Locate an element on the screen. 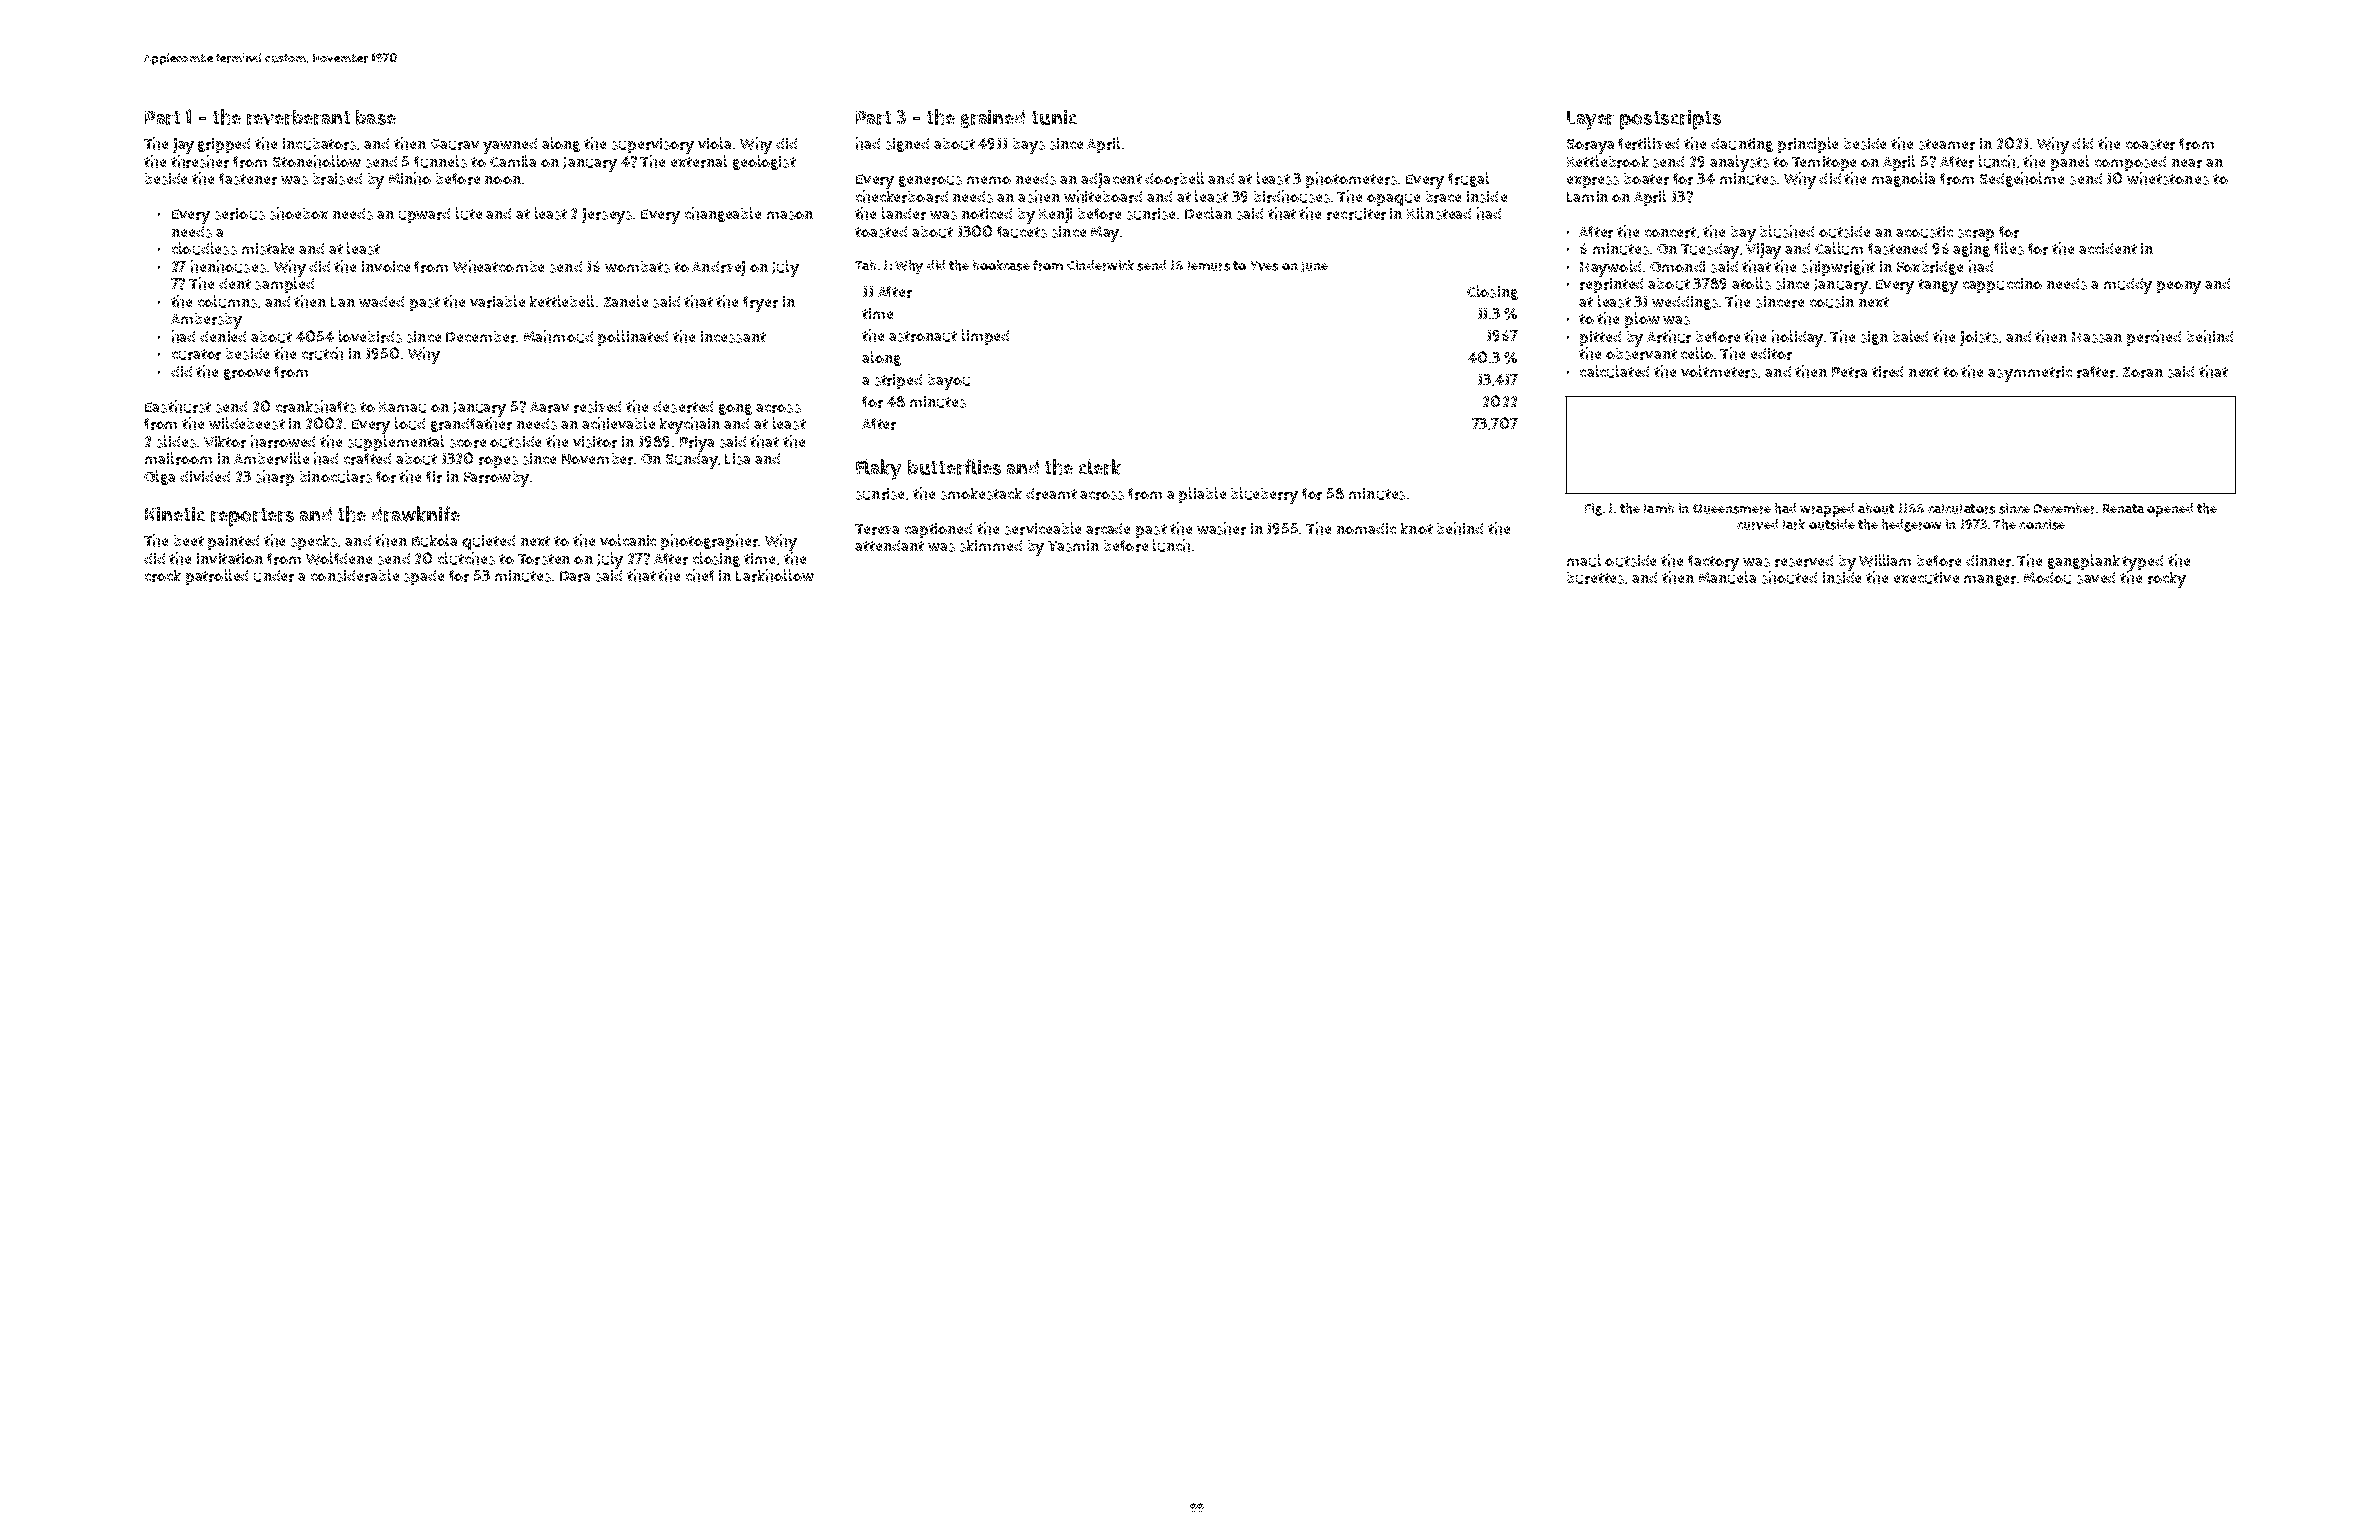 The image size is (2380, 1540). spade is located at coordinates (424, 577).
